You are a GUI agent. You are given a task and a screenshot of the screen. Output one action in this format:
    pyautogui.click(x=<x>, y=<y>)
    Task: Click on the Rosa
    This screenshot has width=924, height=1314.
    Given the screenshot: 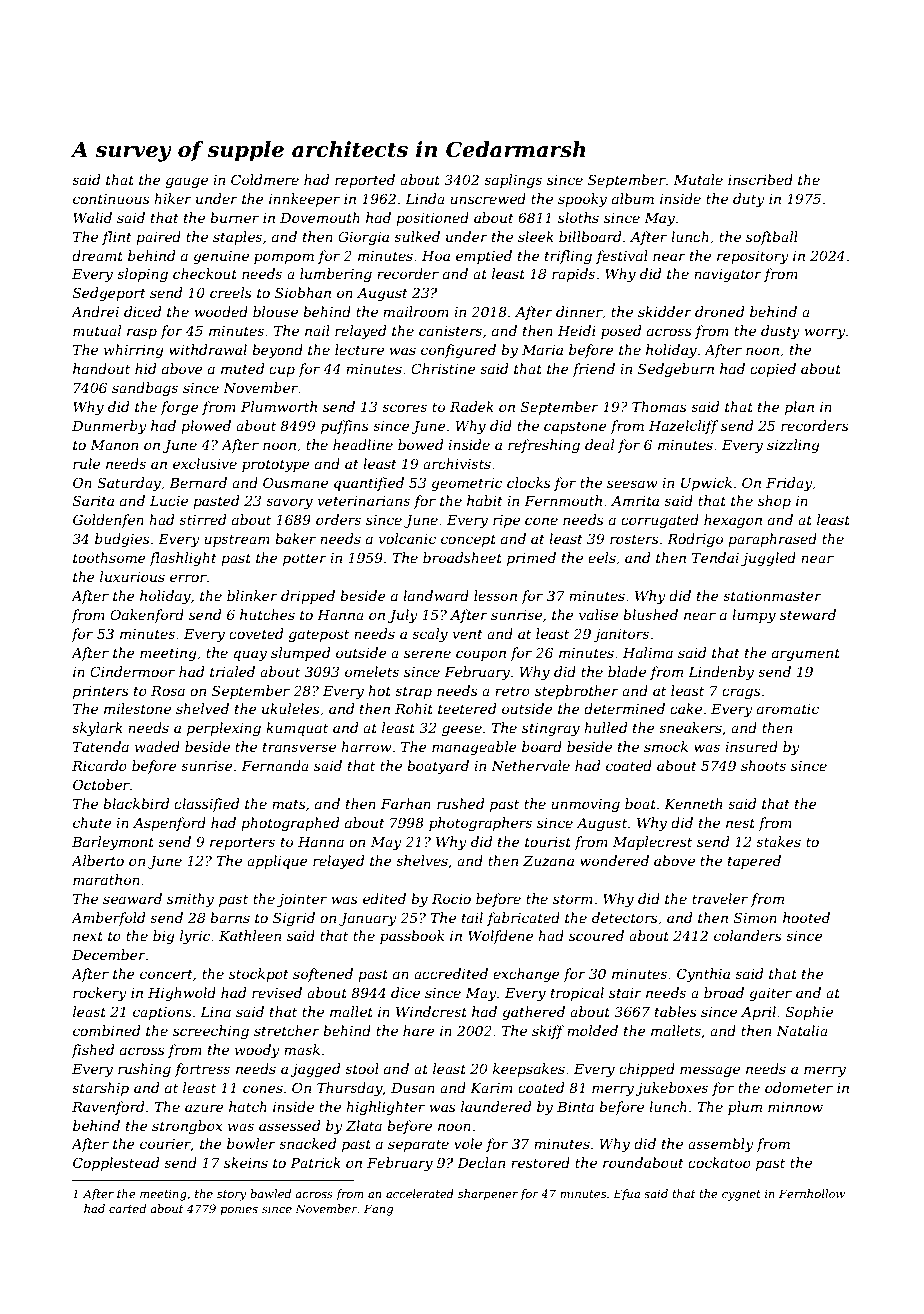 What is the action you would take?
    pyautogui.click(x=168, y=691)
